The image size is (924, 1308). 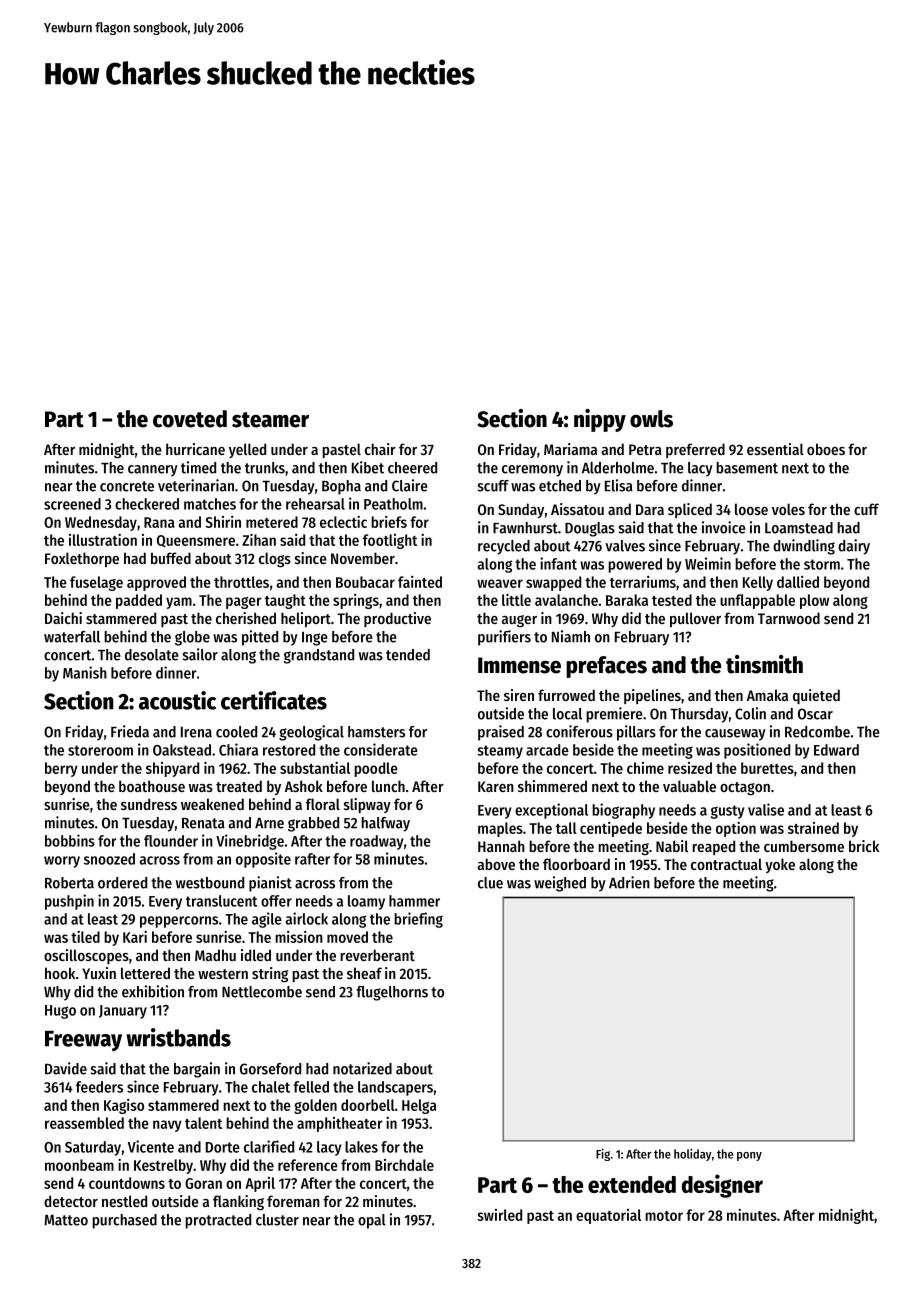 I want to click on yoke, so click(x=780, y=865).
